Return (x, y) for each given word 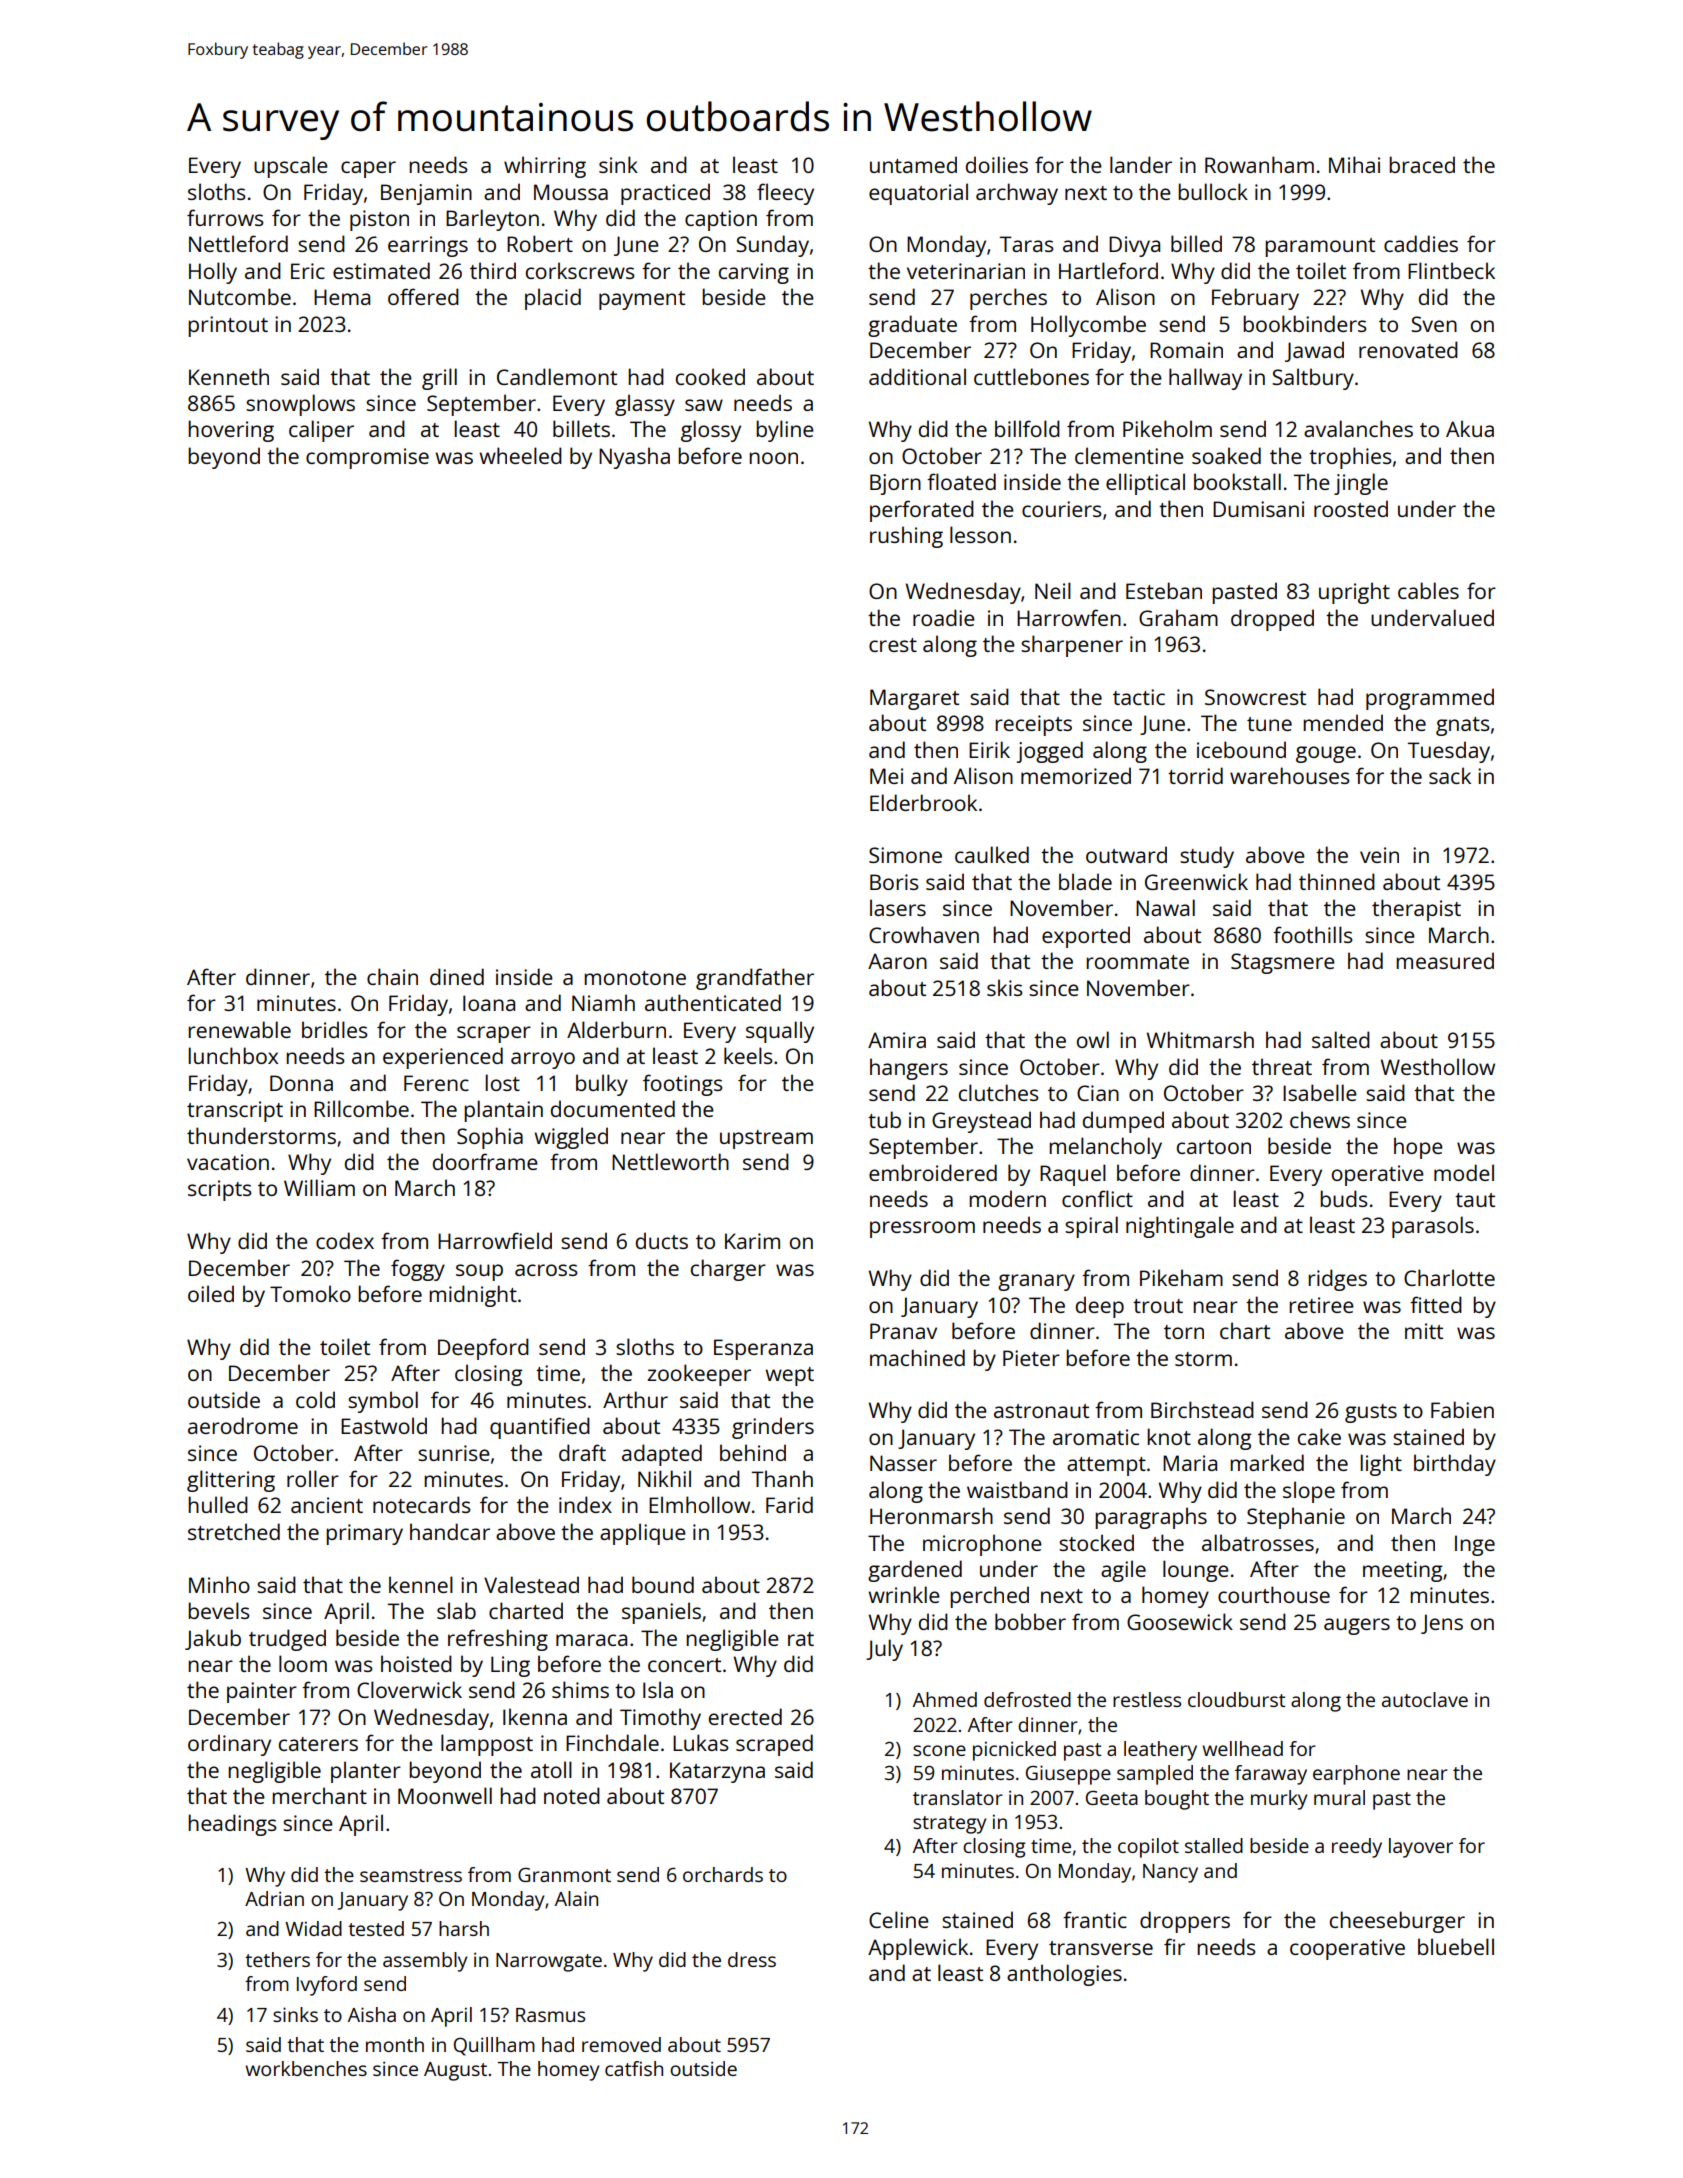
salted (1341, 1039)
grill (439, 379)
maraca (591, 1640)
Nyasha (634, 458)
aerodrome (243, 1425)
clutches (999, 1092)
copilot (1148, 1848)
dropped (1272, 620)
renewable (239, 1029)
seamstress (411, 1875)
